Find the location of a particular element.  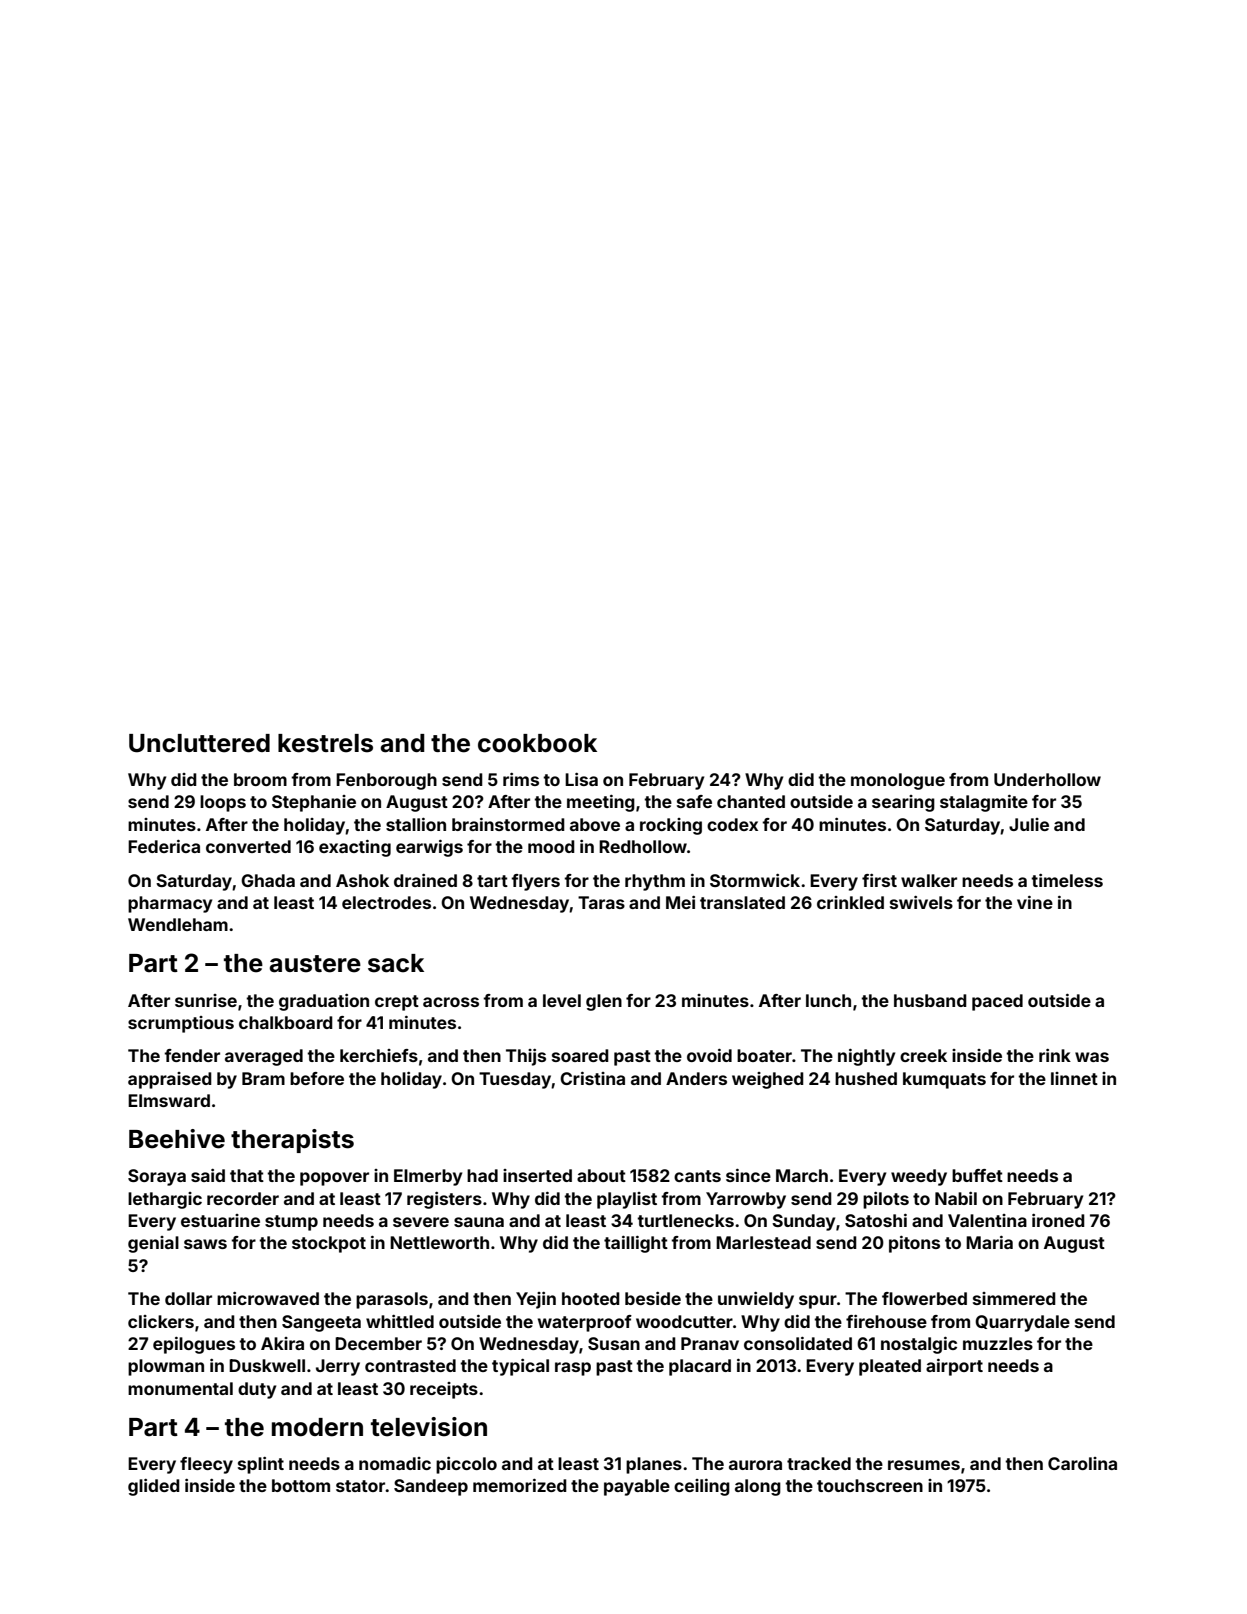

vine is located at coordinates (1035, 902).
